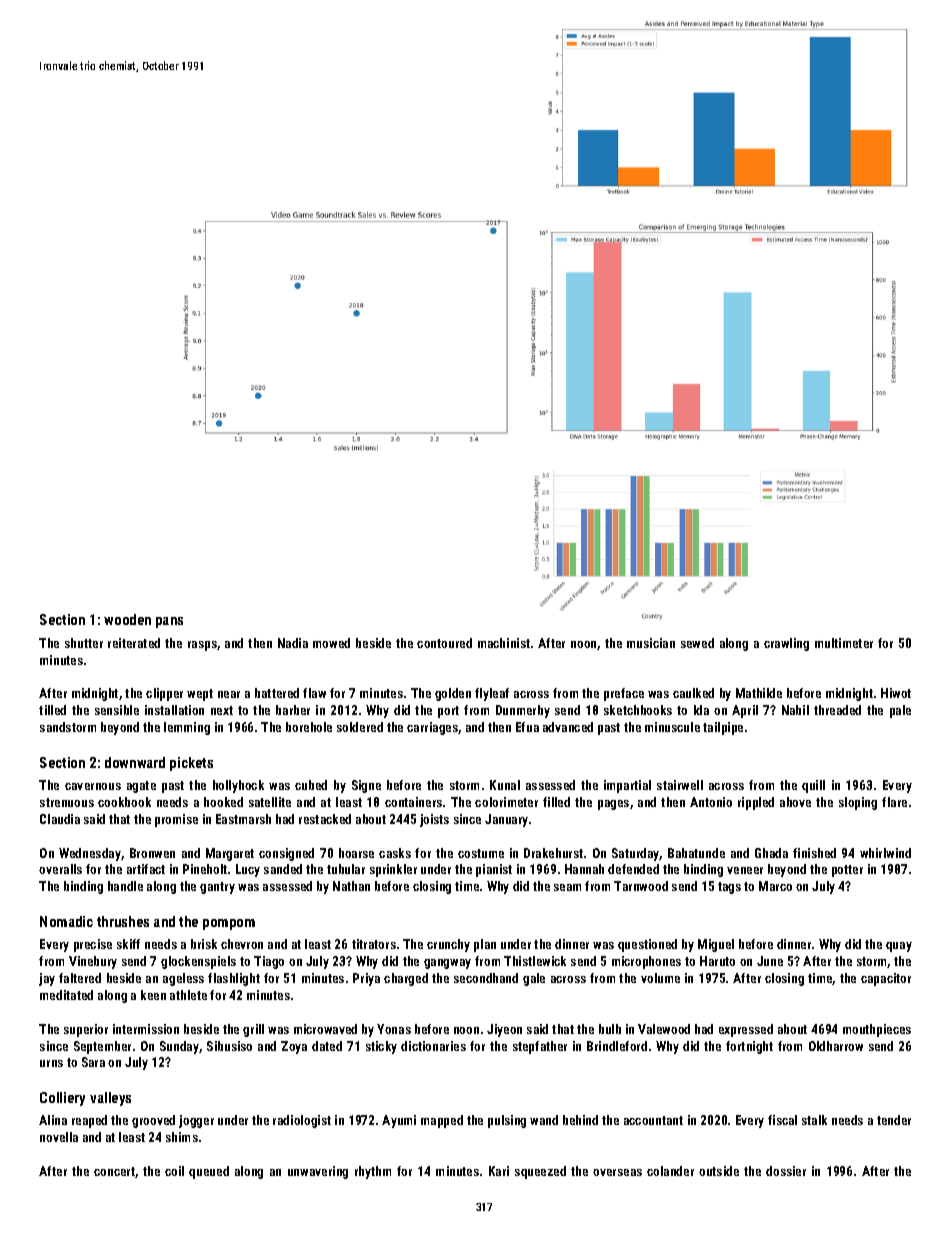  What do you see at coordinates (624, 694) in the screenshot?
I see `preface` at bounding box center [624, 694].
